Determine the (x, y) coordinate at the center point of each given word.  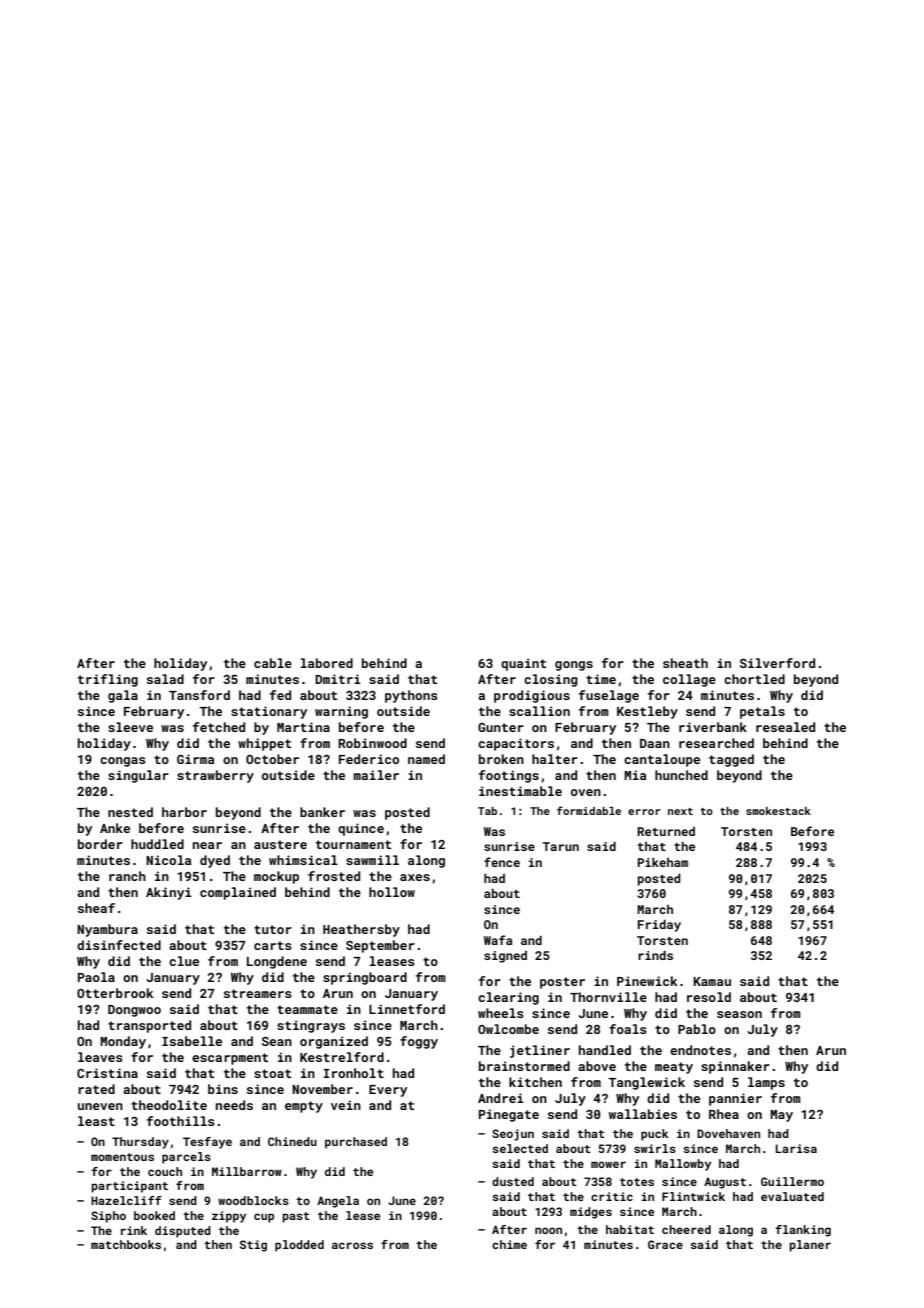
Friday (659, 926)
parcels (186, 1158)
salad (165, 679)
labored (327, 663)
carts (273, 945)
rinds (655, 955)
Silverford (777, 663)
